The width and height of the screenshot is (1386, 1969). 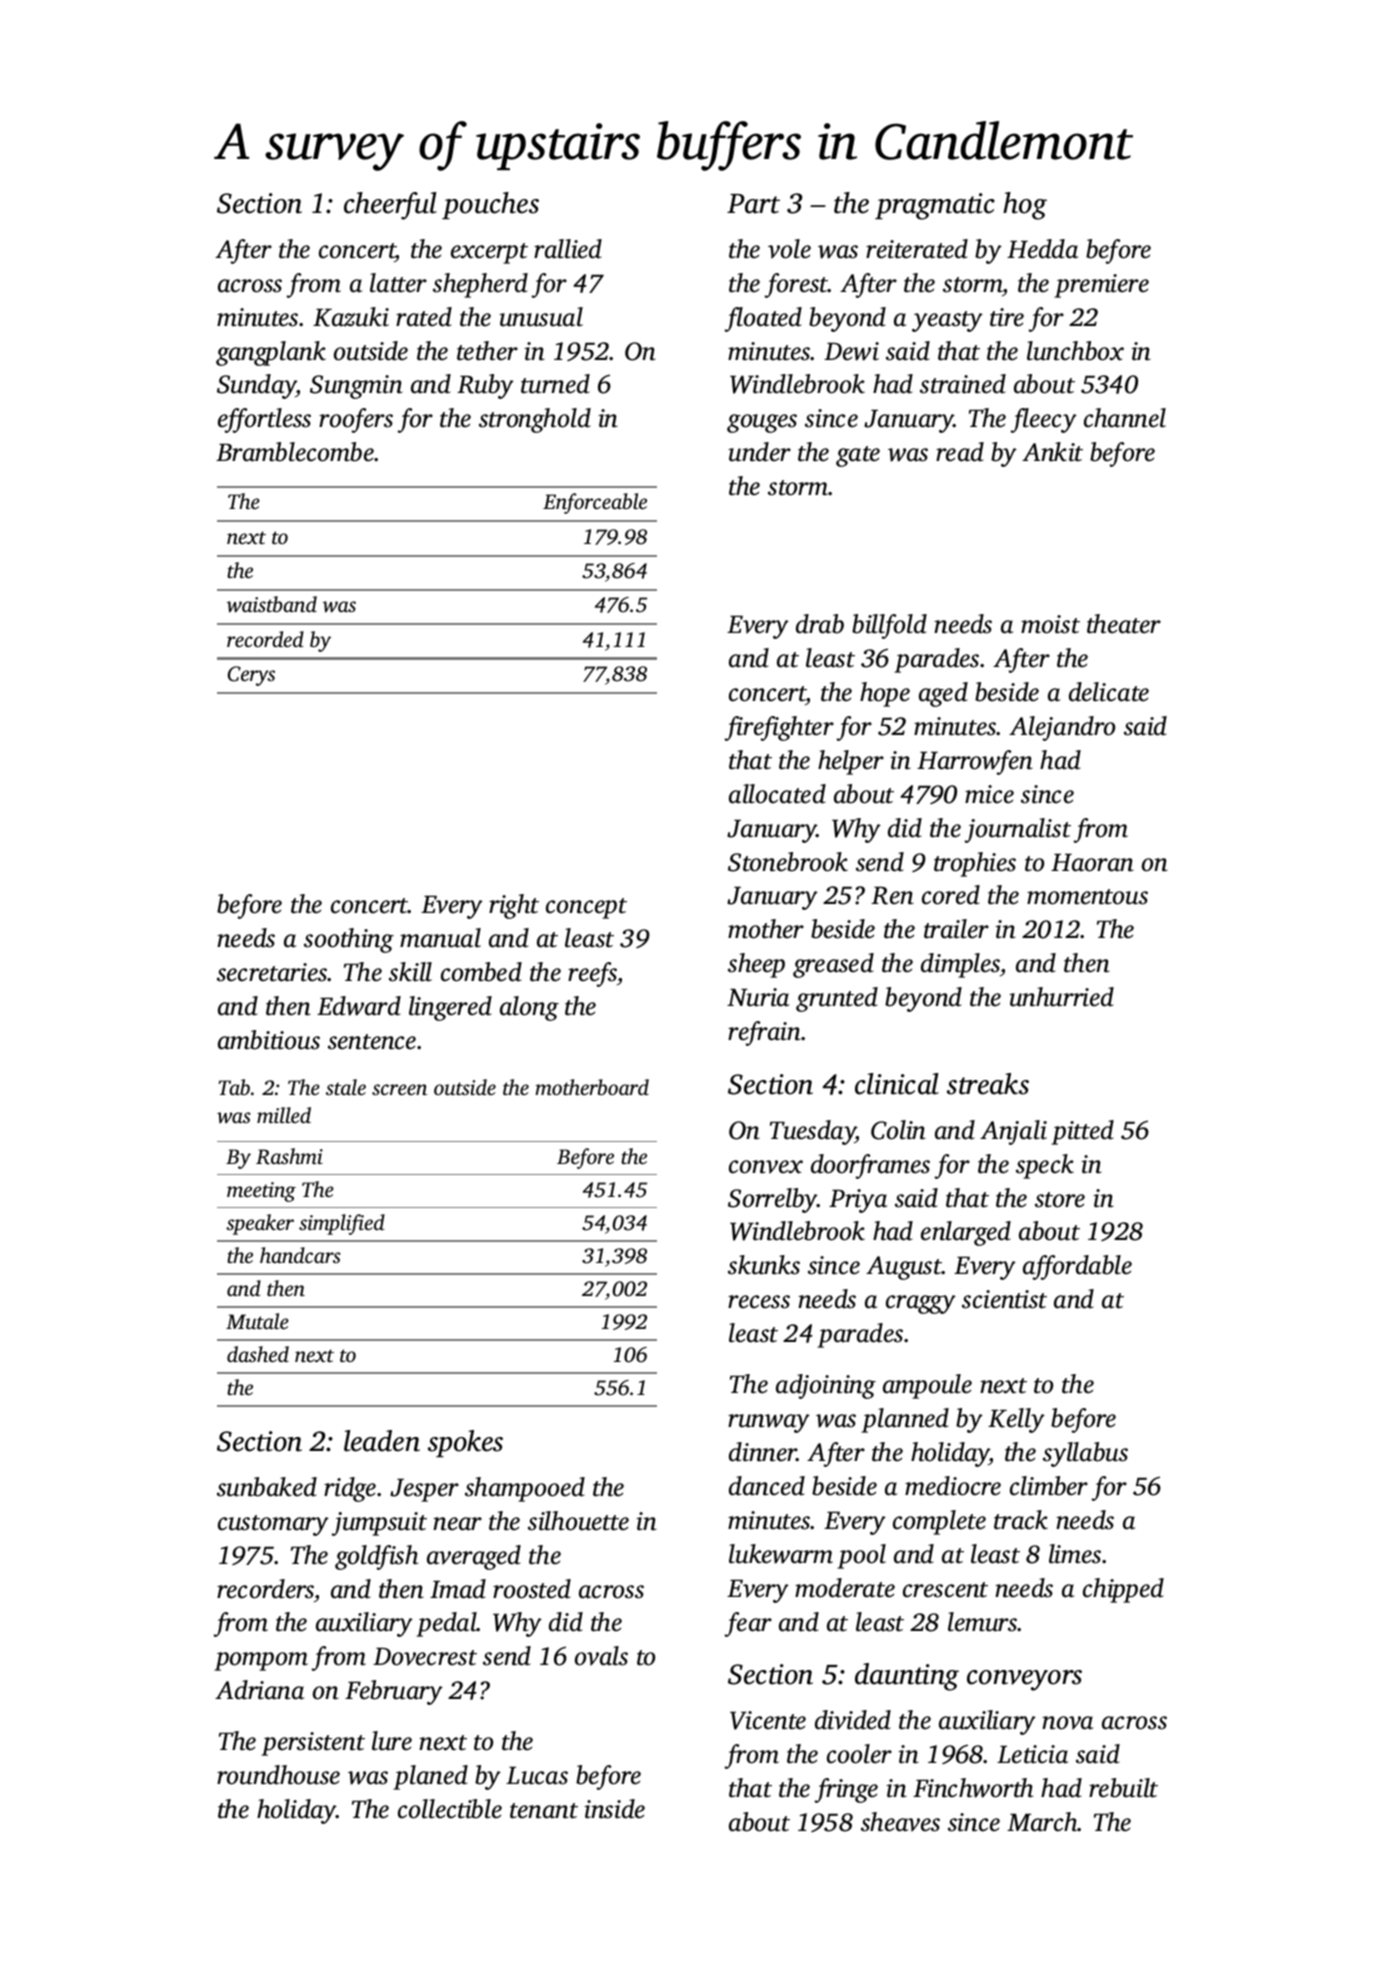 What do you see at coordinates (267, 1487) in the screenshot?
I see `sunbaked` at bounding box center [267, 1487].
